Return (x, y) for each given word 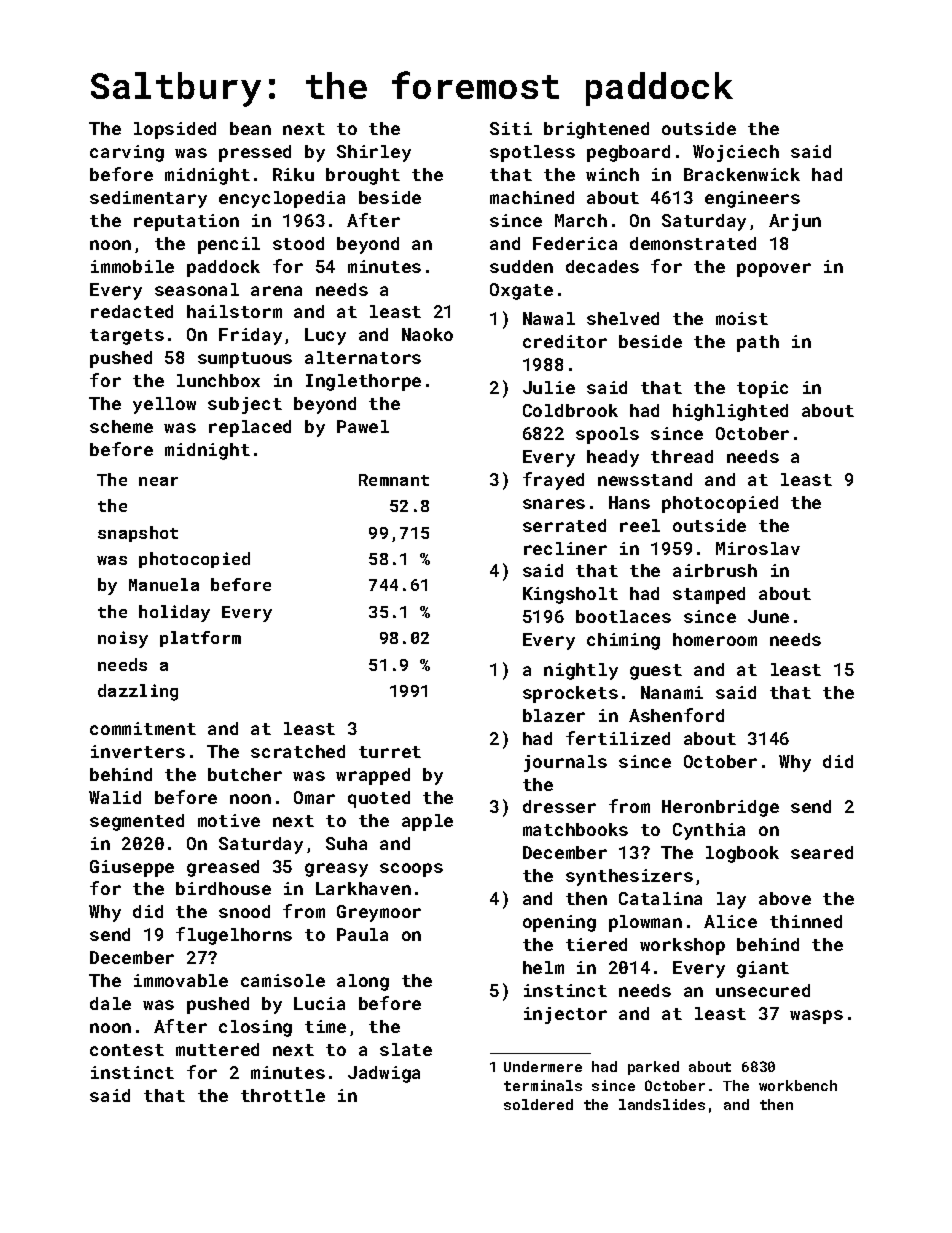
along (363, 982)
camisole (283, 980)
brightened (596, 130)
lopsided (175, 130)
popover (774, 270)
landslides (662, 1104)
